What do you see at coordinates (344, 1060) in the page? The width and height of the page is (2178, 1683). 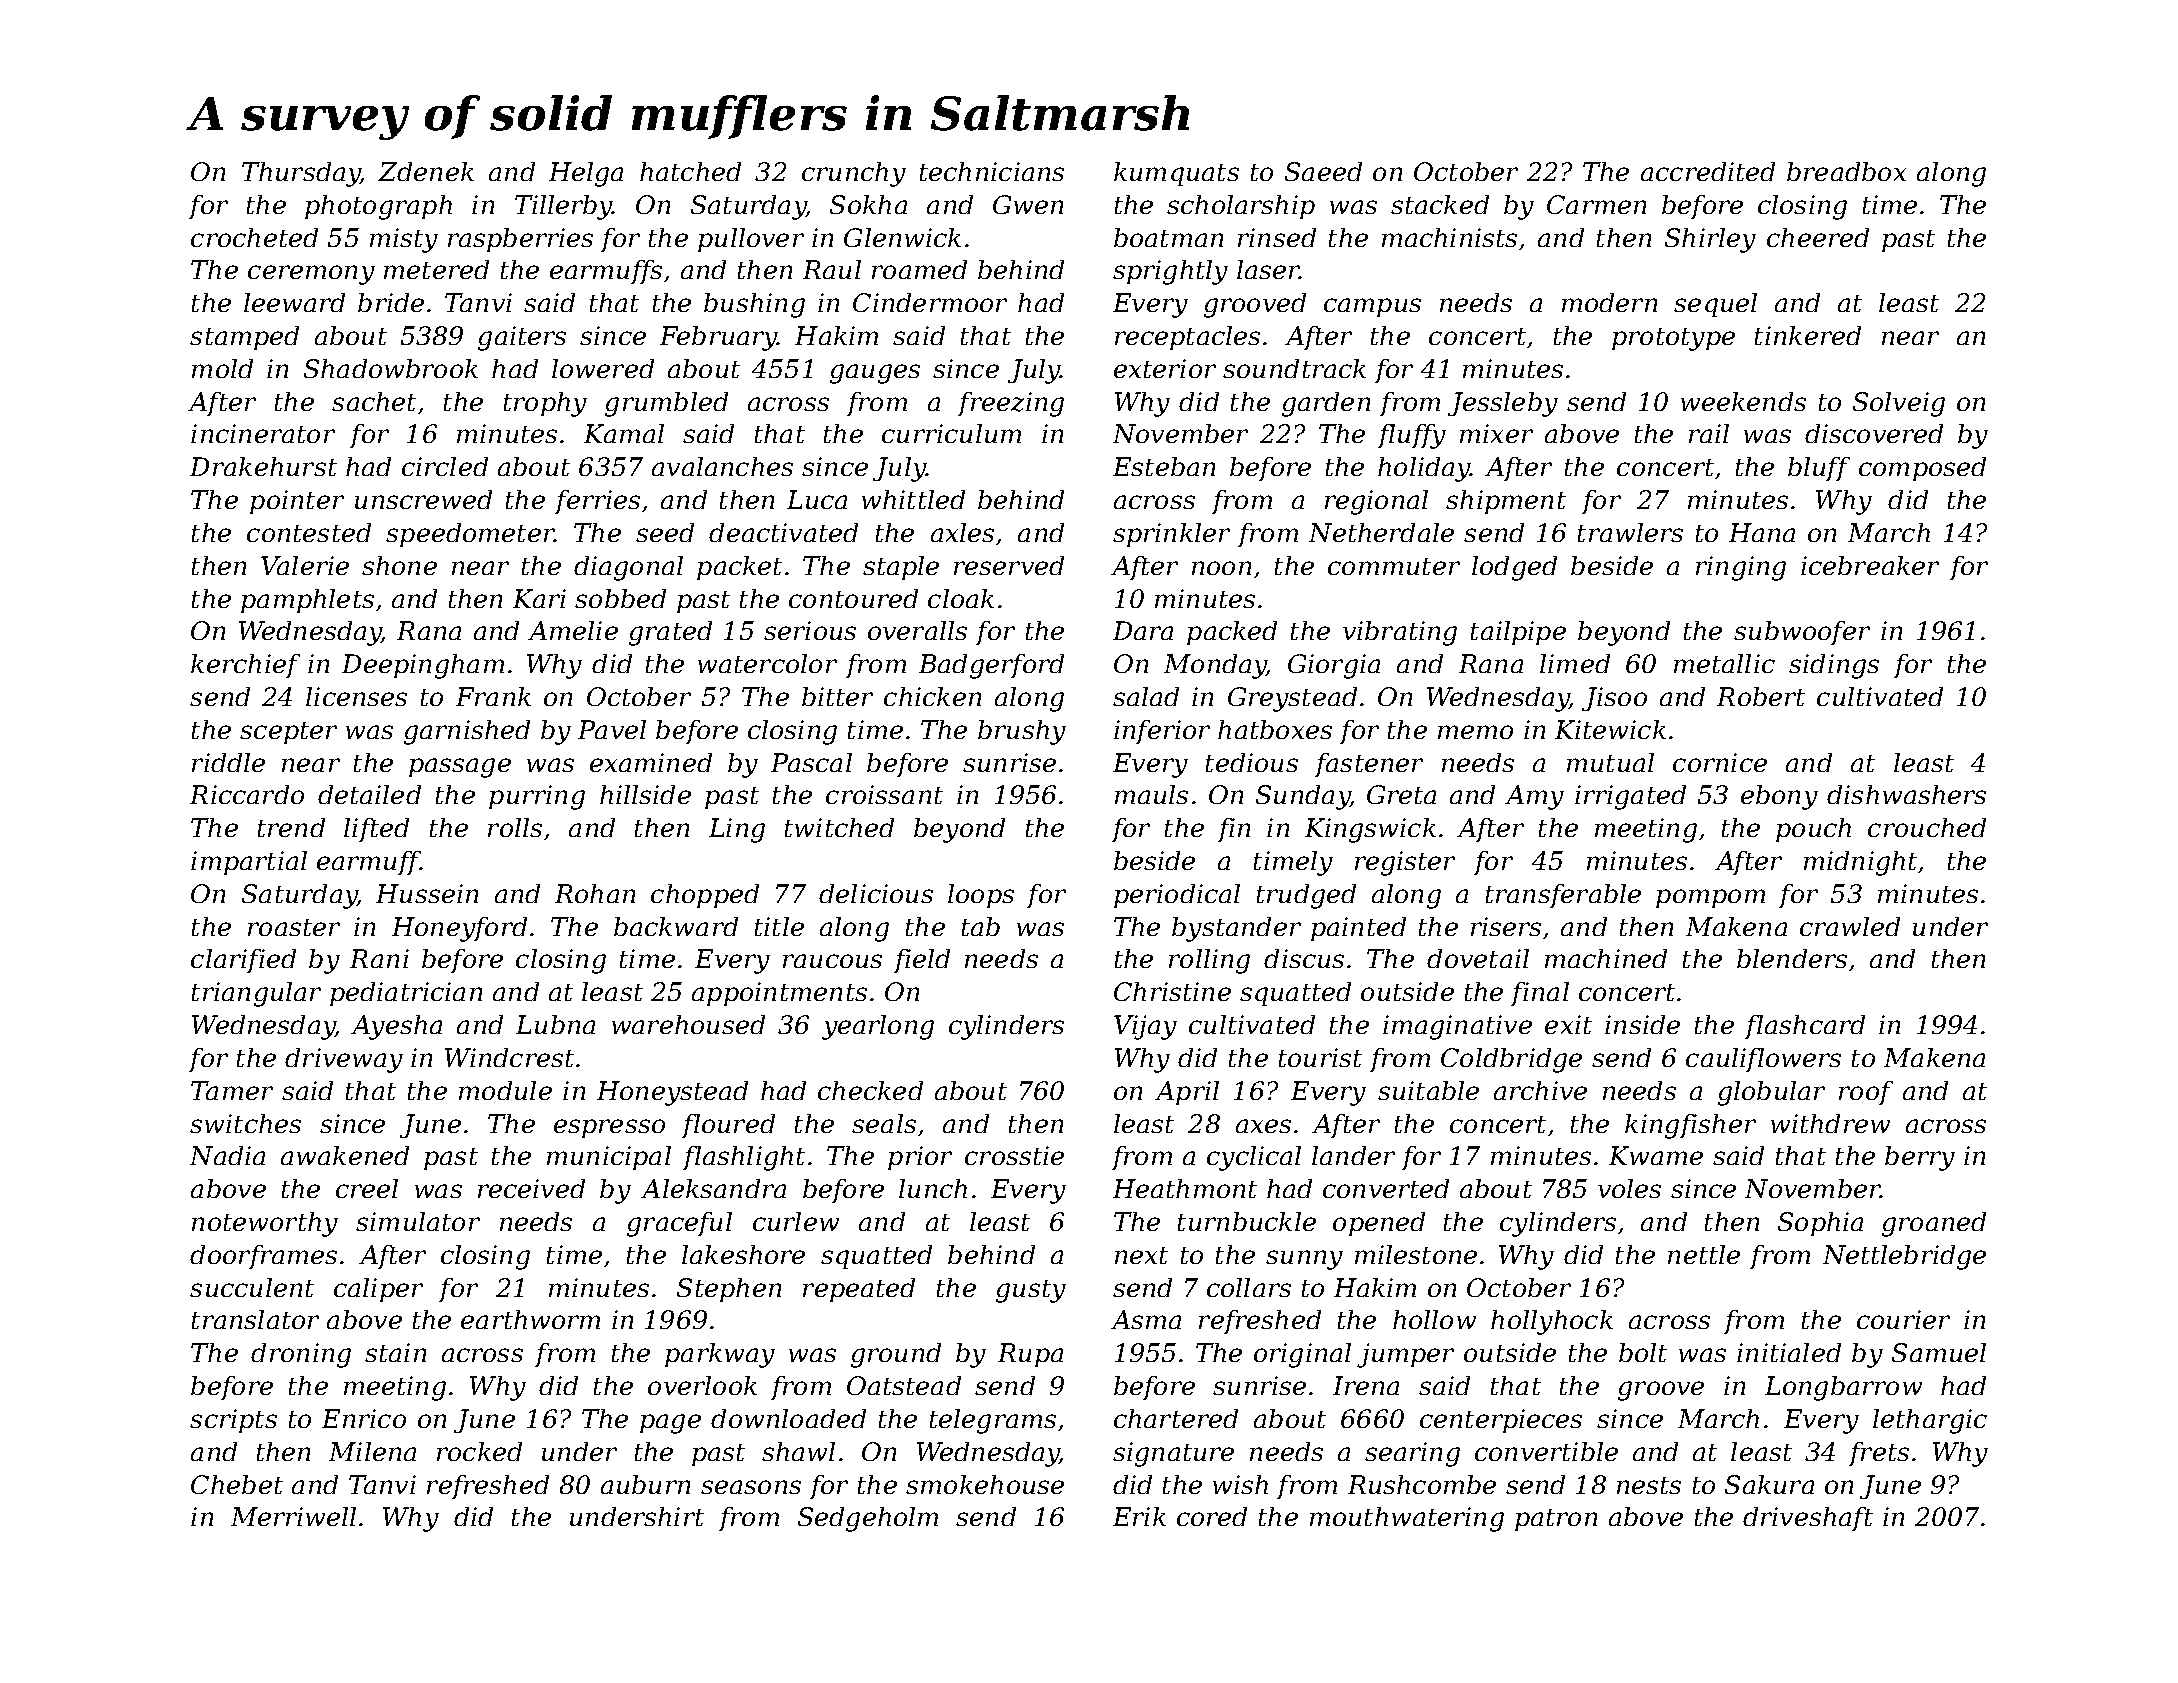 I see `driveway` at bounding box center [344, 1060].
